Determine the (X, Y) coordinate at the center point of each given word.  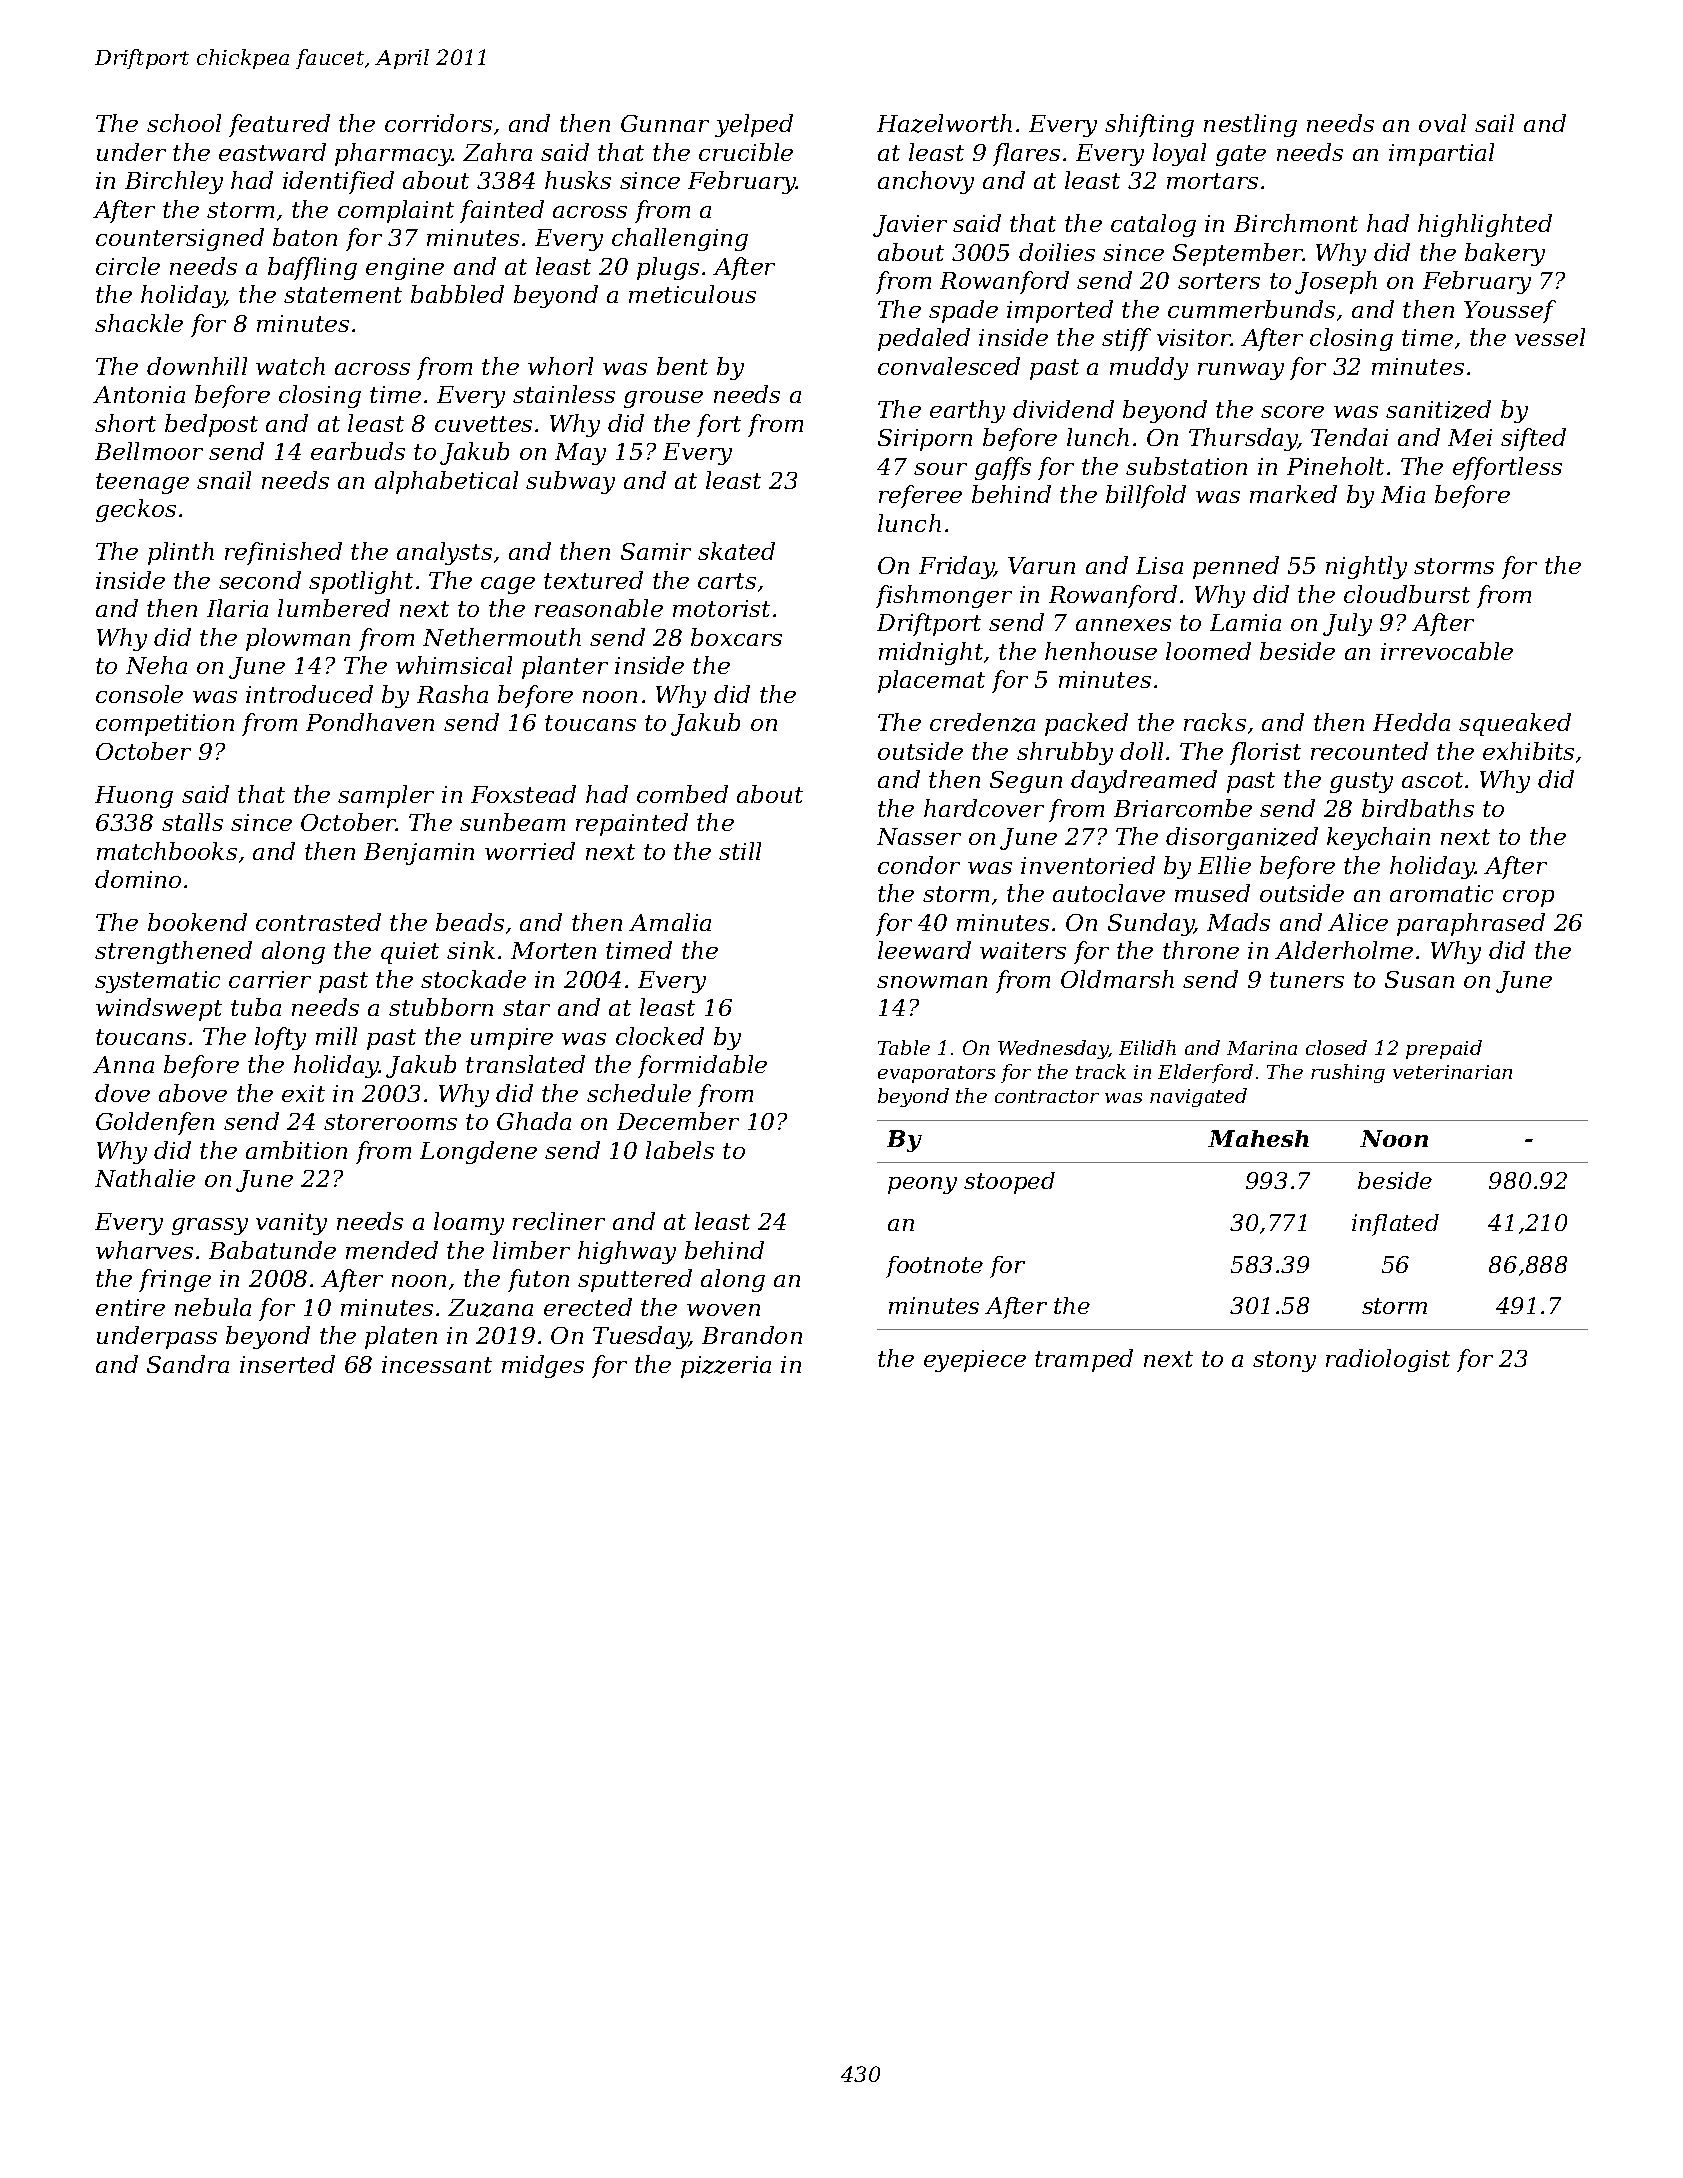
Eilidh (1147, 1047)
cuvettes (483, 424)
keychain (1378, 838)
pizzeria (726, 1367)
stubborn (441, 1007)
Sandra (188, 1364)
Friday (957, 567)
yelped (754, 125)
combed (682, 794)
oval (1442, 123)
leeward (924, 950)
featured (279, 125)
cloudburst (1407, 594)
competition (165, 725)
